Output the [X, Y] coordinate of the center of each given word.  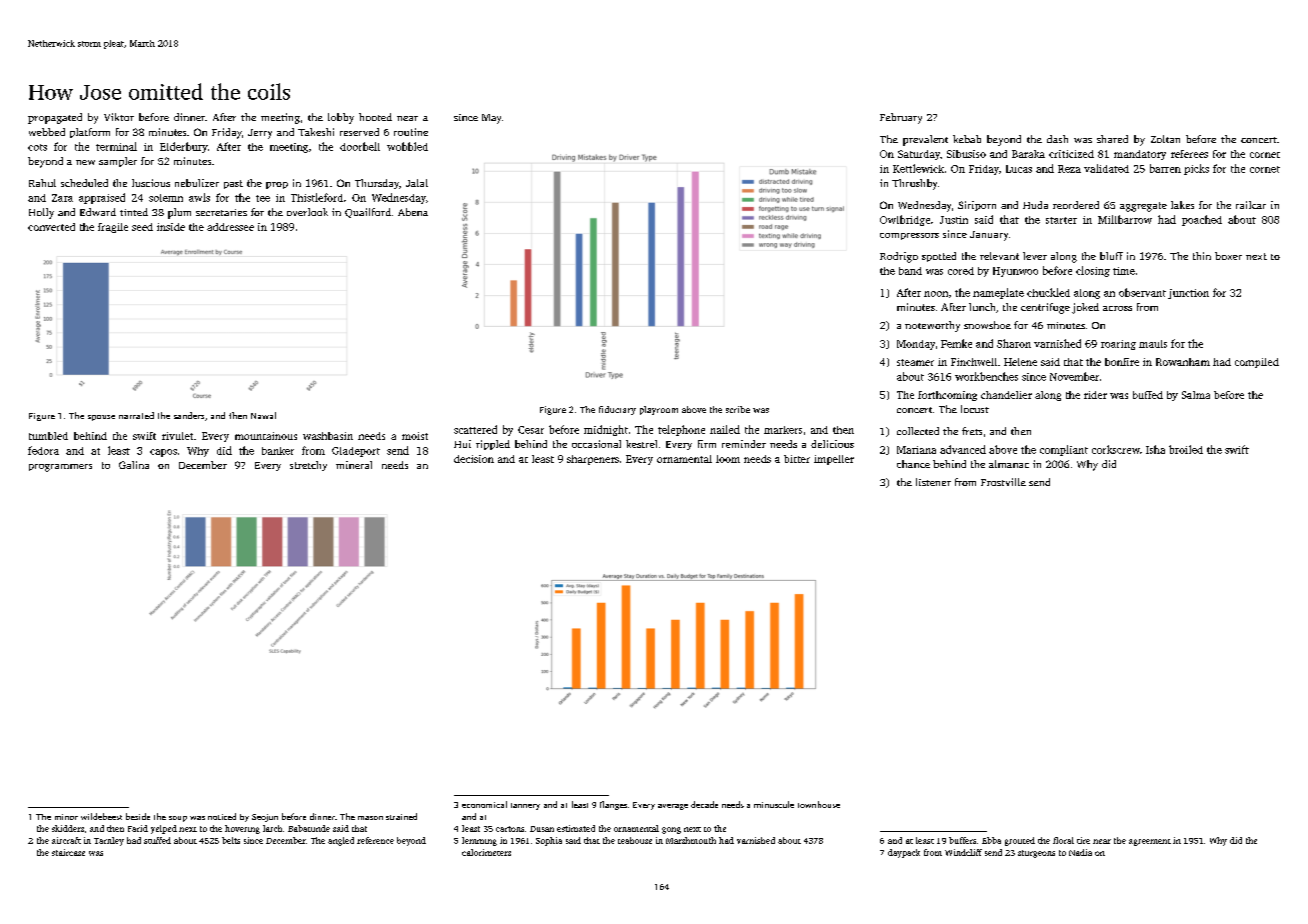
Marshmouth [691, 840]
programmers [60, 468]
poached [1202, 220]
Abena [413, 212]
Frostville [1003, 482]
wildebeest [101, 816]
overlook [307, 212]
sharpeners [593, 460]
